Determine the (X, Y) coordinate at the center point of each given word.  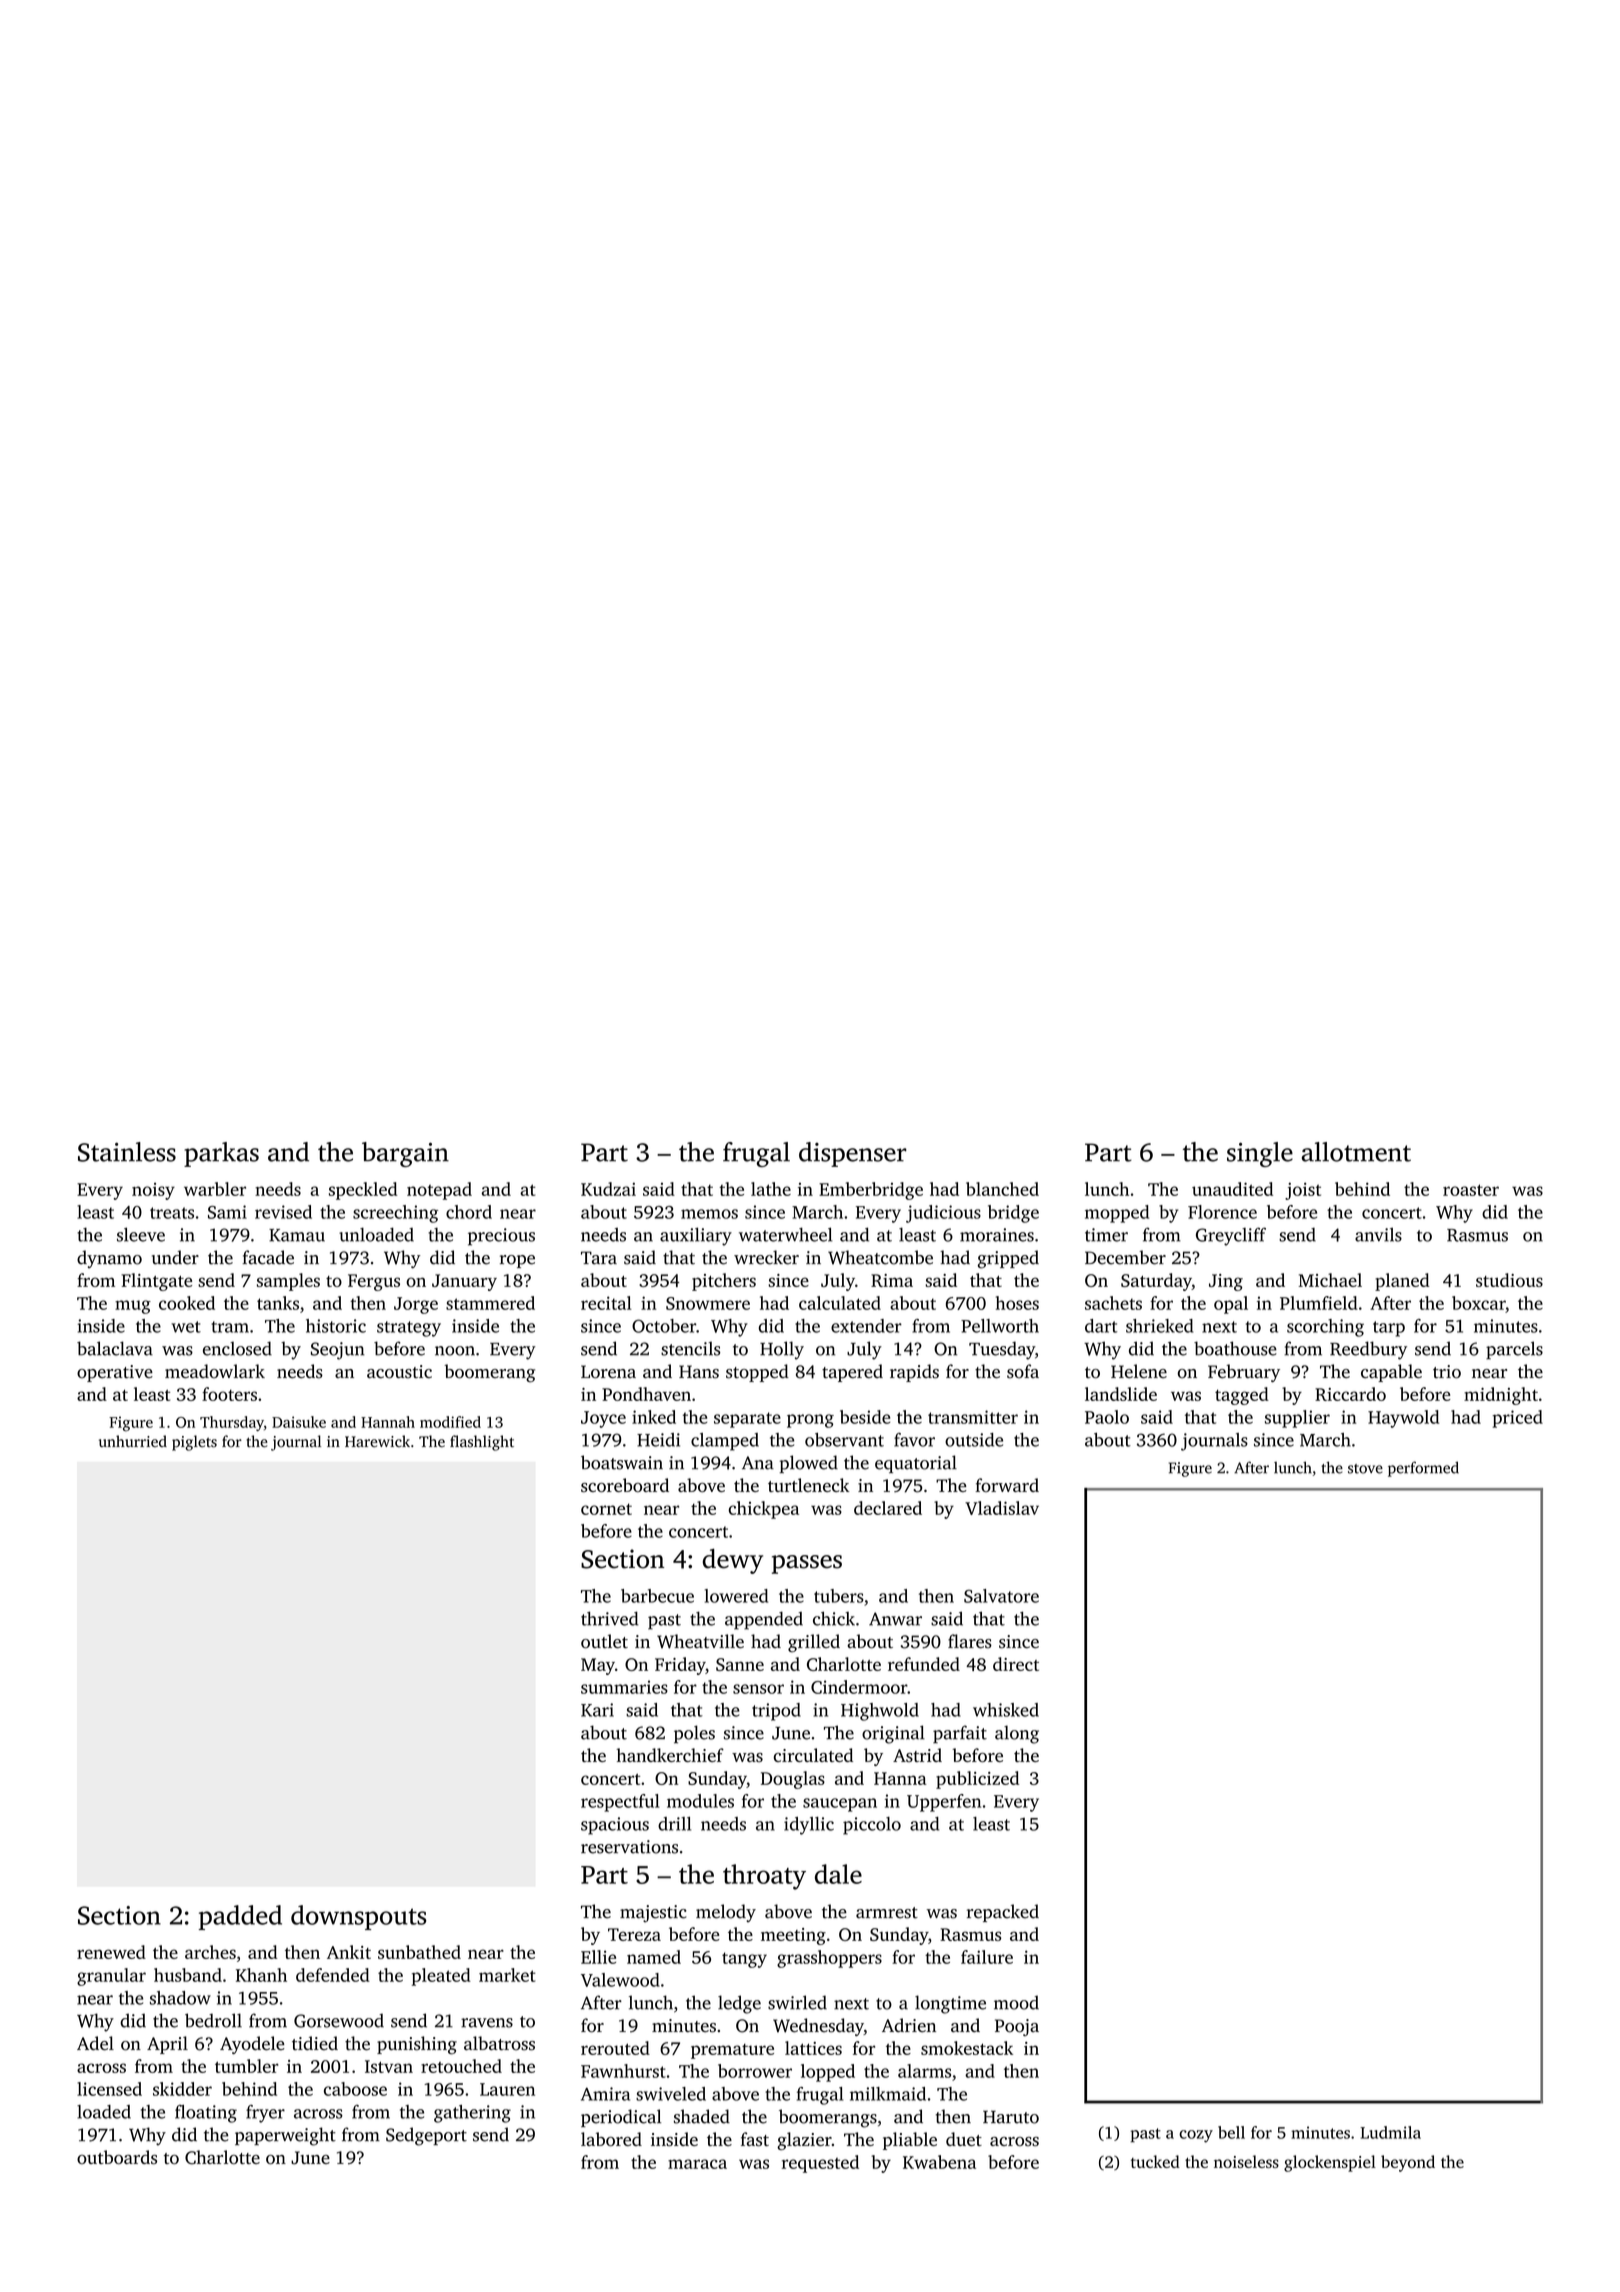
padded (240, 1917)
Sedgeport (426, 2136)
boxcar (1479, 1303)
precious (501, 1237)
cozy (1196, 2136)
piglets (194, 1443)
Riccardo (1350, 1394)
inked (654, 1417)
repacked (1003, 1913)
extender (866, 1326)
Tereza (634, 1934)
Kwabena (939, 2162)
